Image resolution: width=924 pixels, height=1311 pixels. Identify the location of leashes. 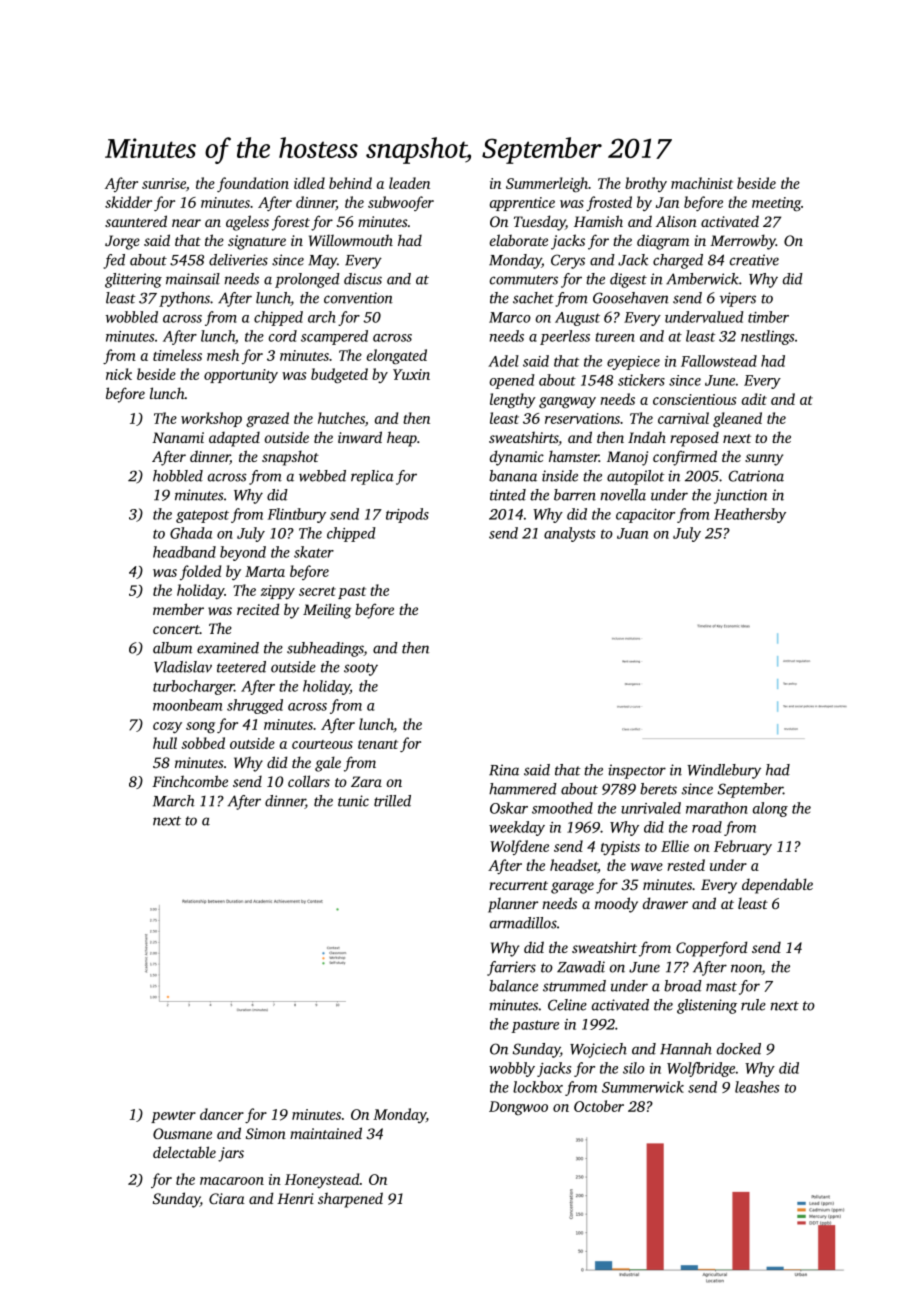
(757, 1087).
